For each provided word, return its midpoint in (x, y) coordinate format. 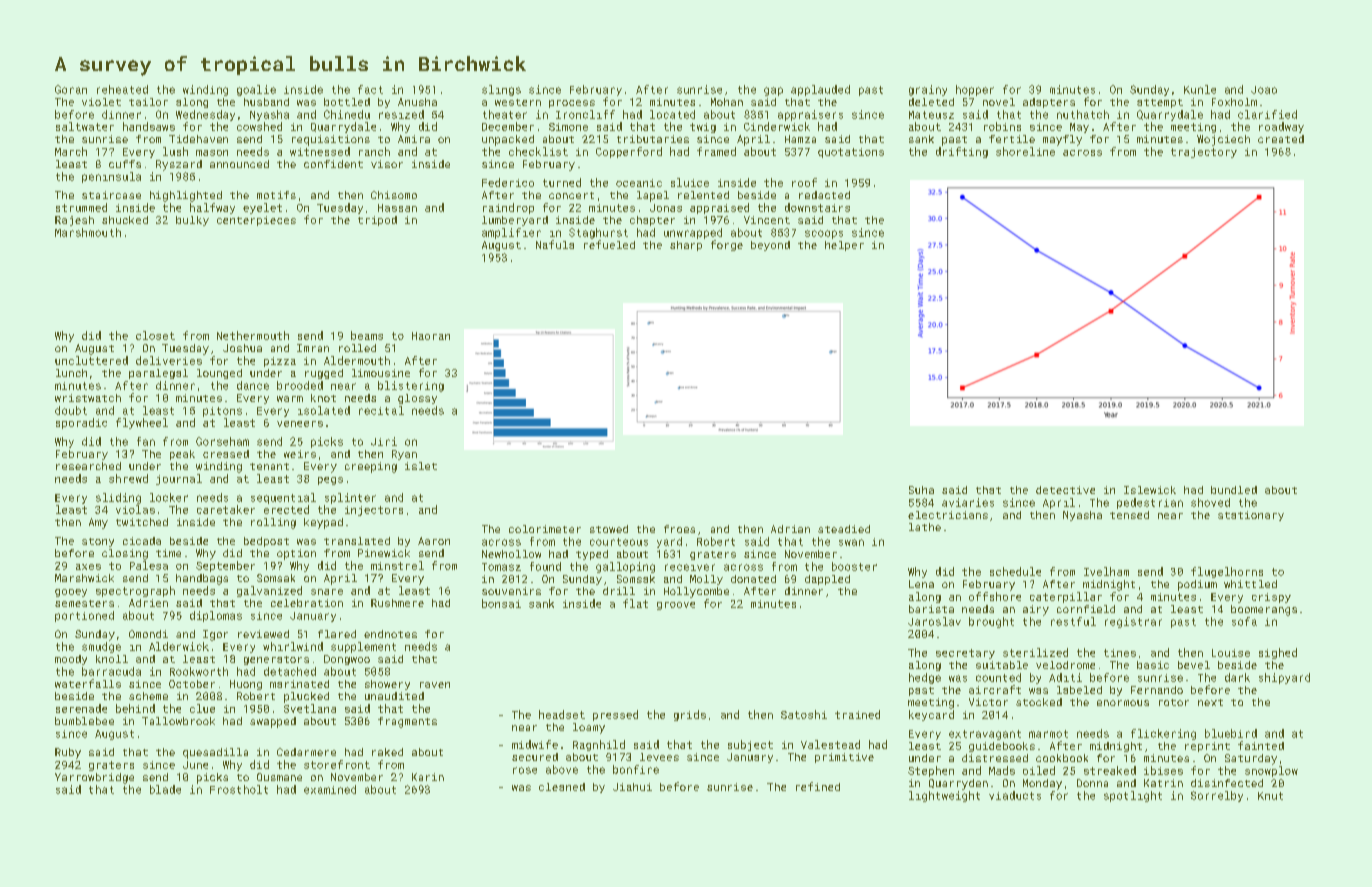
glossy (417, 399)
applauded (820, 90)
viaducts (1015, 795)
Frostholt (239, 789)
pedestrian (1150, 503)
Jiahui (632, 787)
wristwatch (88, 398)
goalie (256, 90)
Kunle (1200, 89)
